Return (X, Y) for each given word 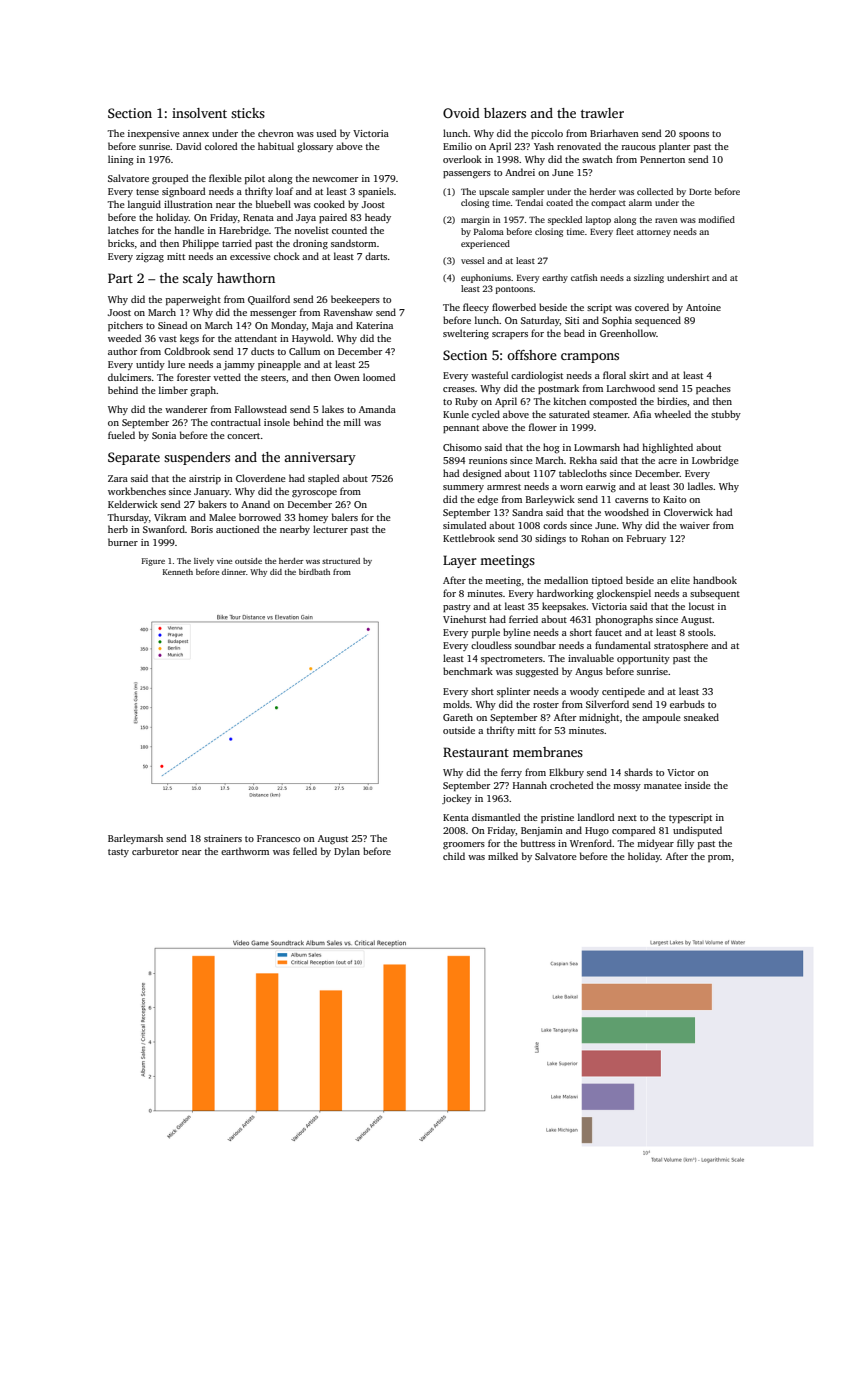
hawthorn (246, 278)
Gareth (458, 717)
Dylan (347, 852)
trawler (602, 113)
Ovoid (461, 113)
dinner (234, 572)
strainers (223, 838)
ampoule (661, 718)
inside (698, 785)
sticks (248, 113)
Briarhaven (614, 133)
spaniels (376, 192)
